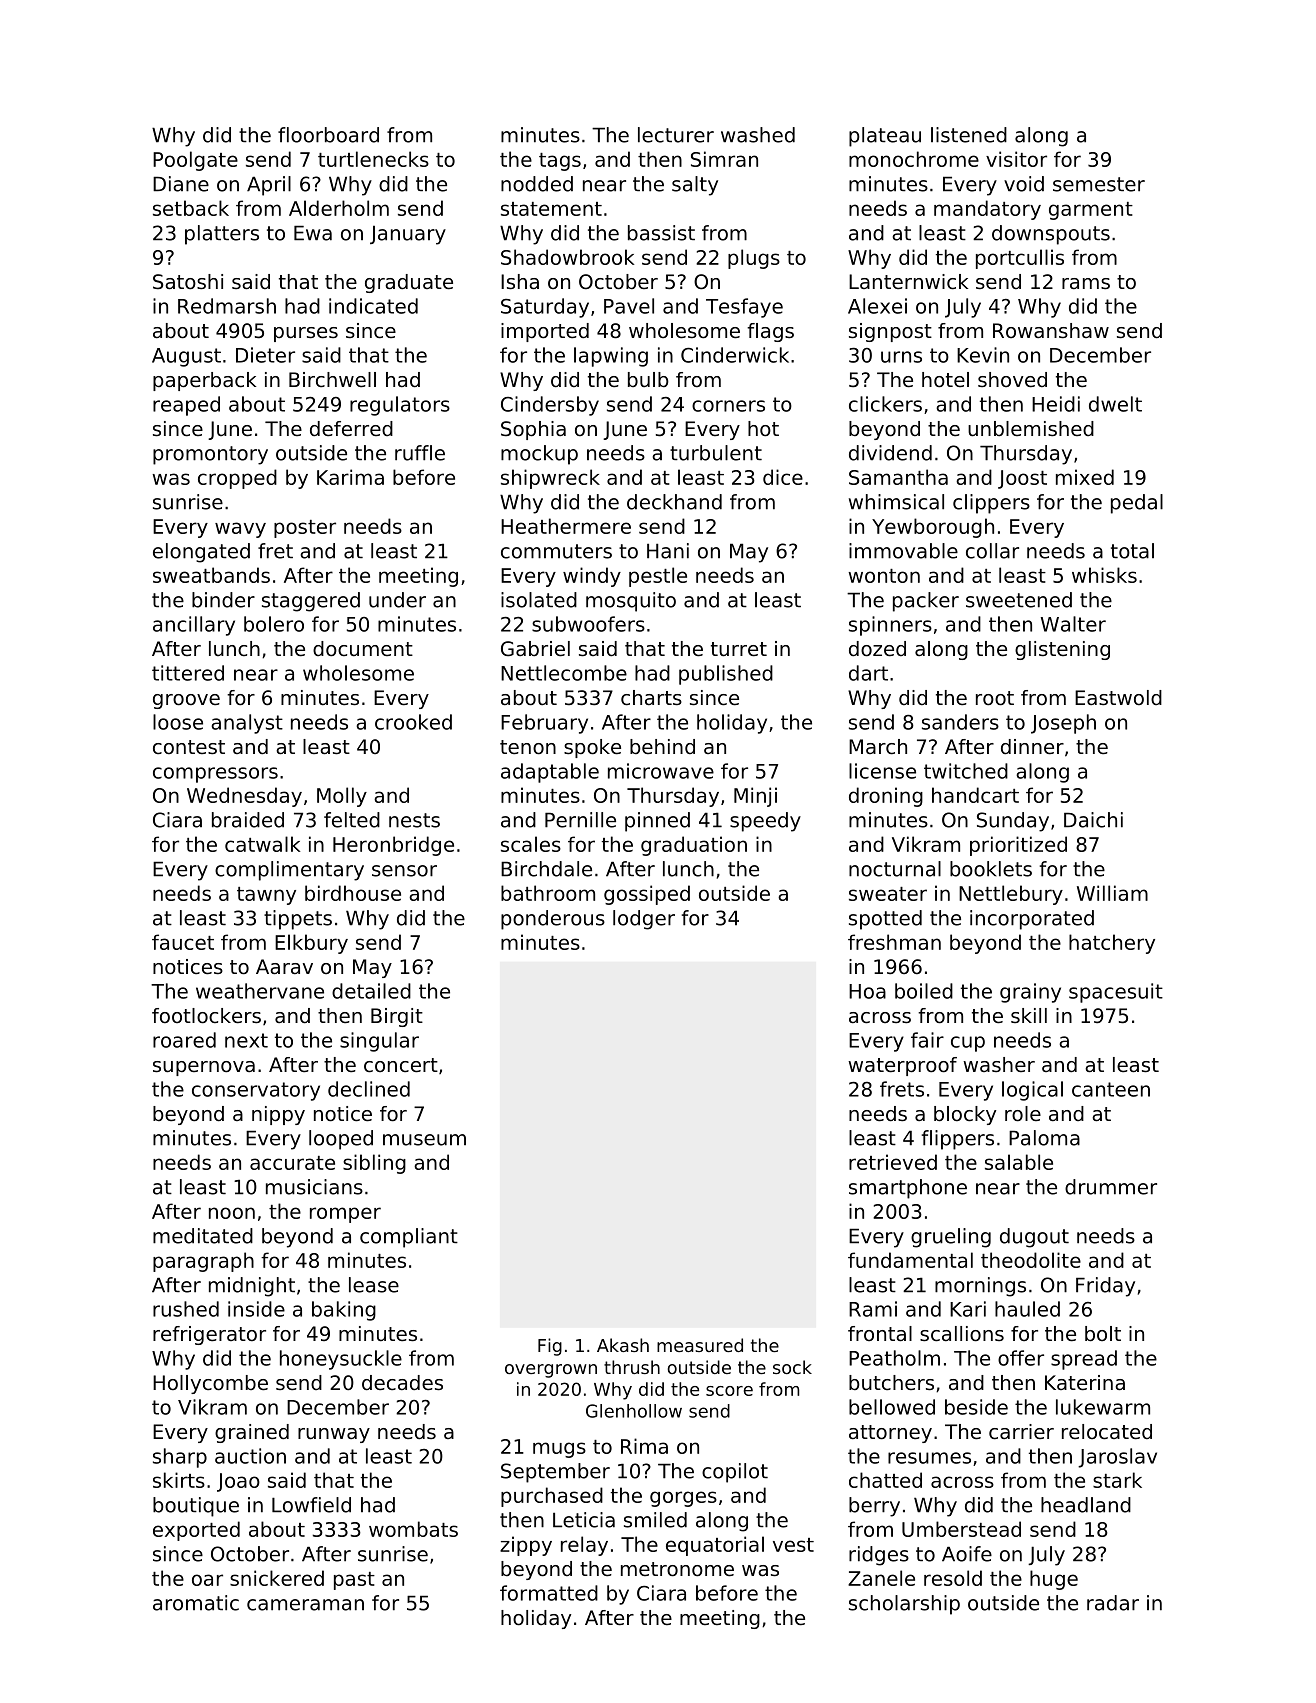 Image resolution: width=1316 pixels, height=1703 pixels. Describe the element at coordinates (210, 1384) in the document. I see `Hollycombe` at that location.
